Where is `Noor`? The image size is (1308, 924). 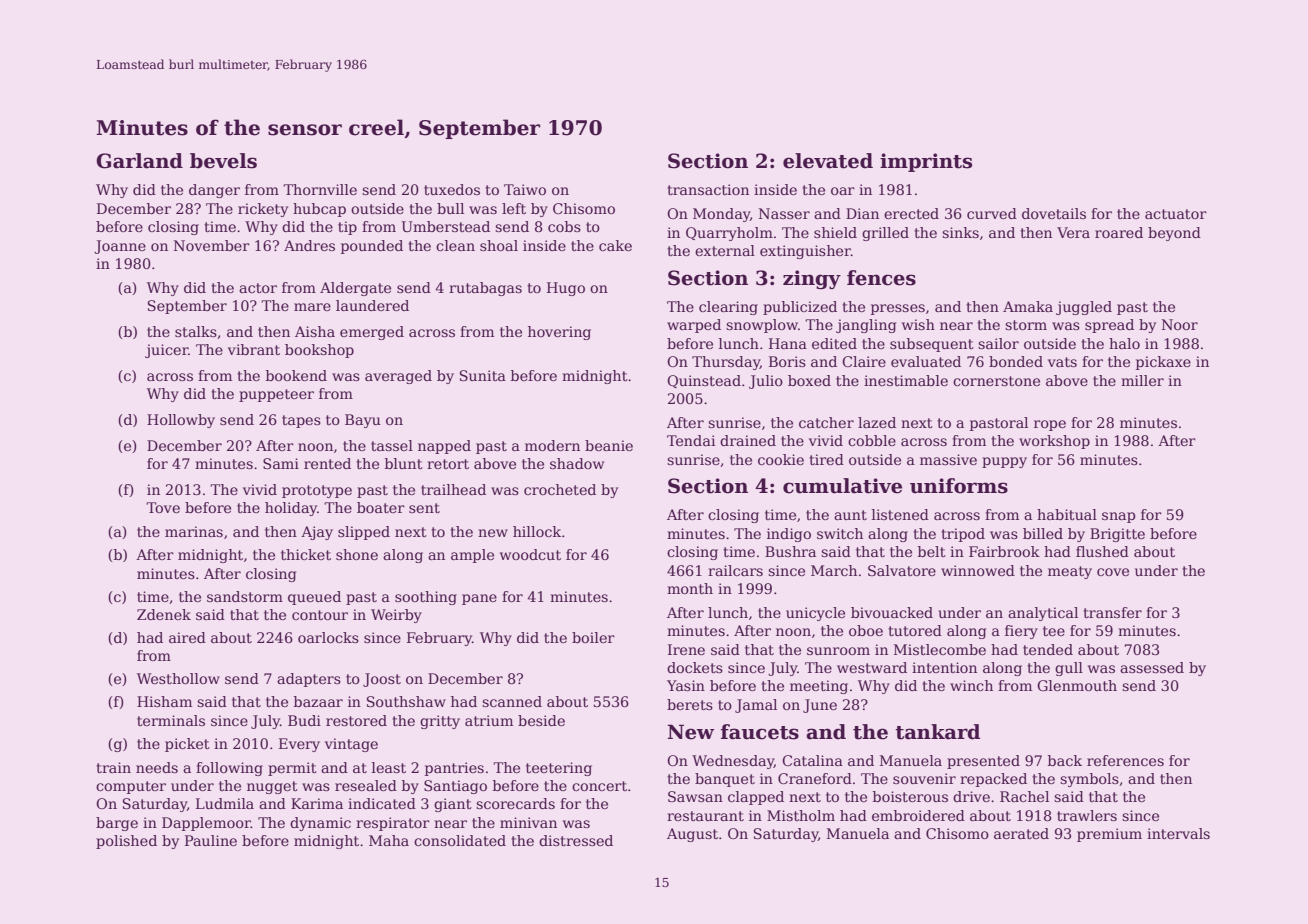
Noor is located at coordinates (1180, 324).
